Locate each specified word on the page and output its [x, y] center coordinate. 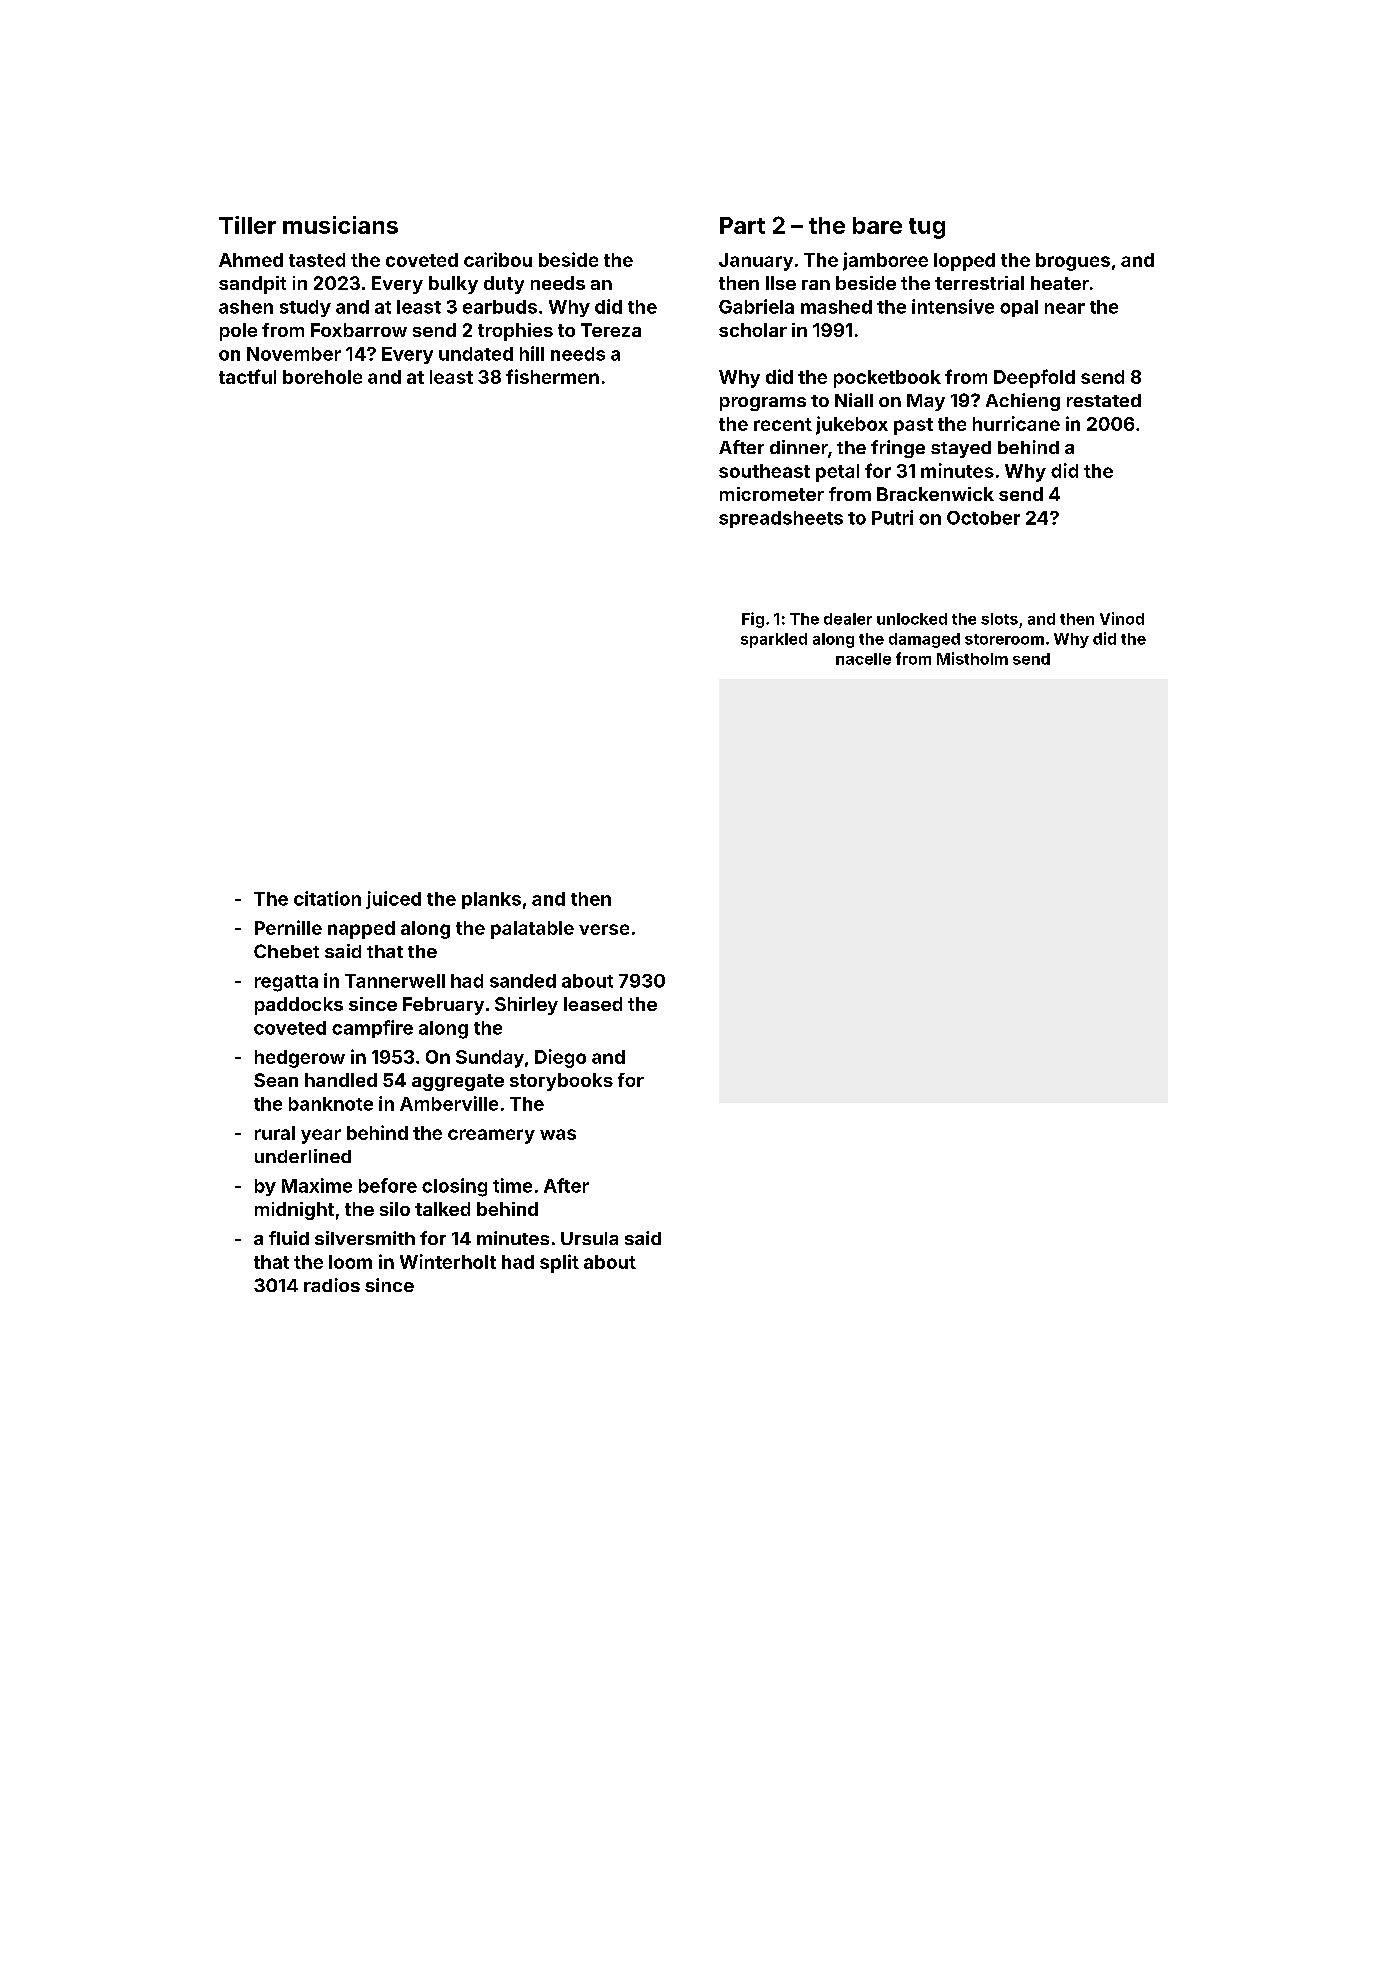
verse [604, 929]
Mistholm [972, 658]
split [559, 1263]
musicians [340, 225]
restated [1104, 400]
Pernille [288, 927]
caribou [498, 259]
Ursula [589, 1238]
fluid [289, 1238]
